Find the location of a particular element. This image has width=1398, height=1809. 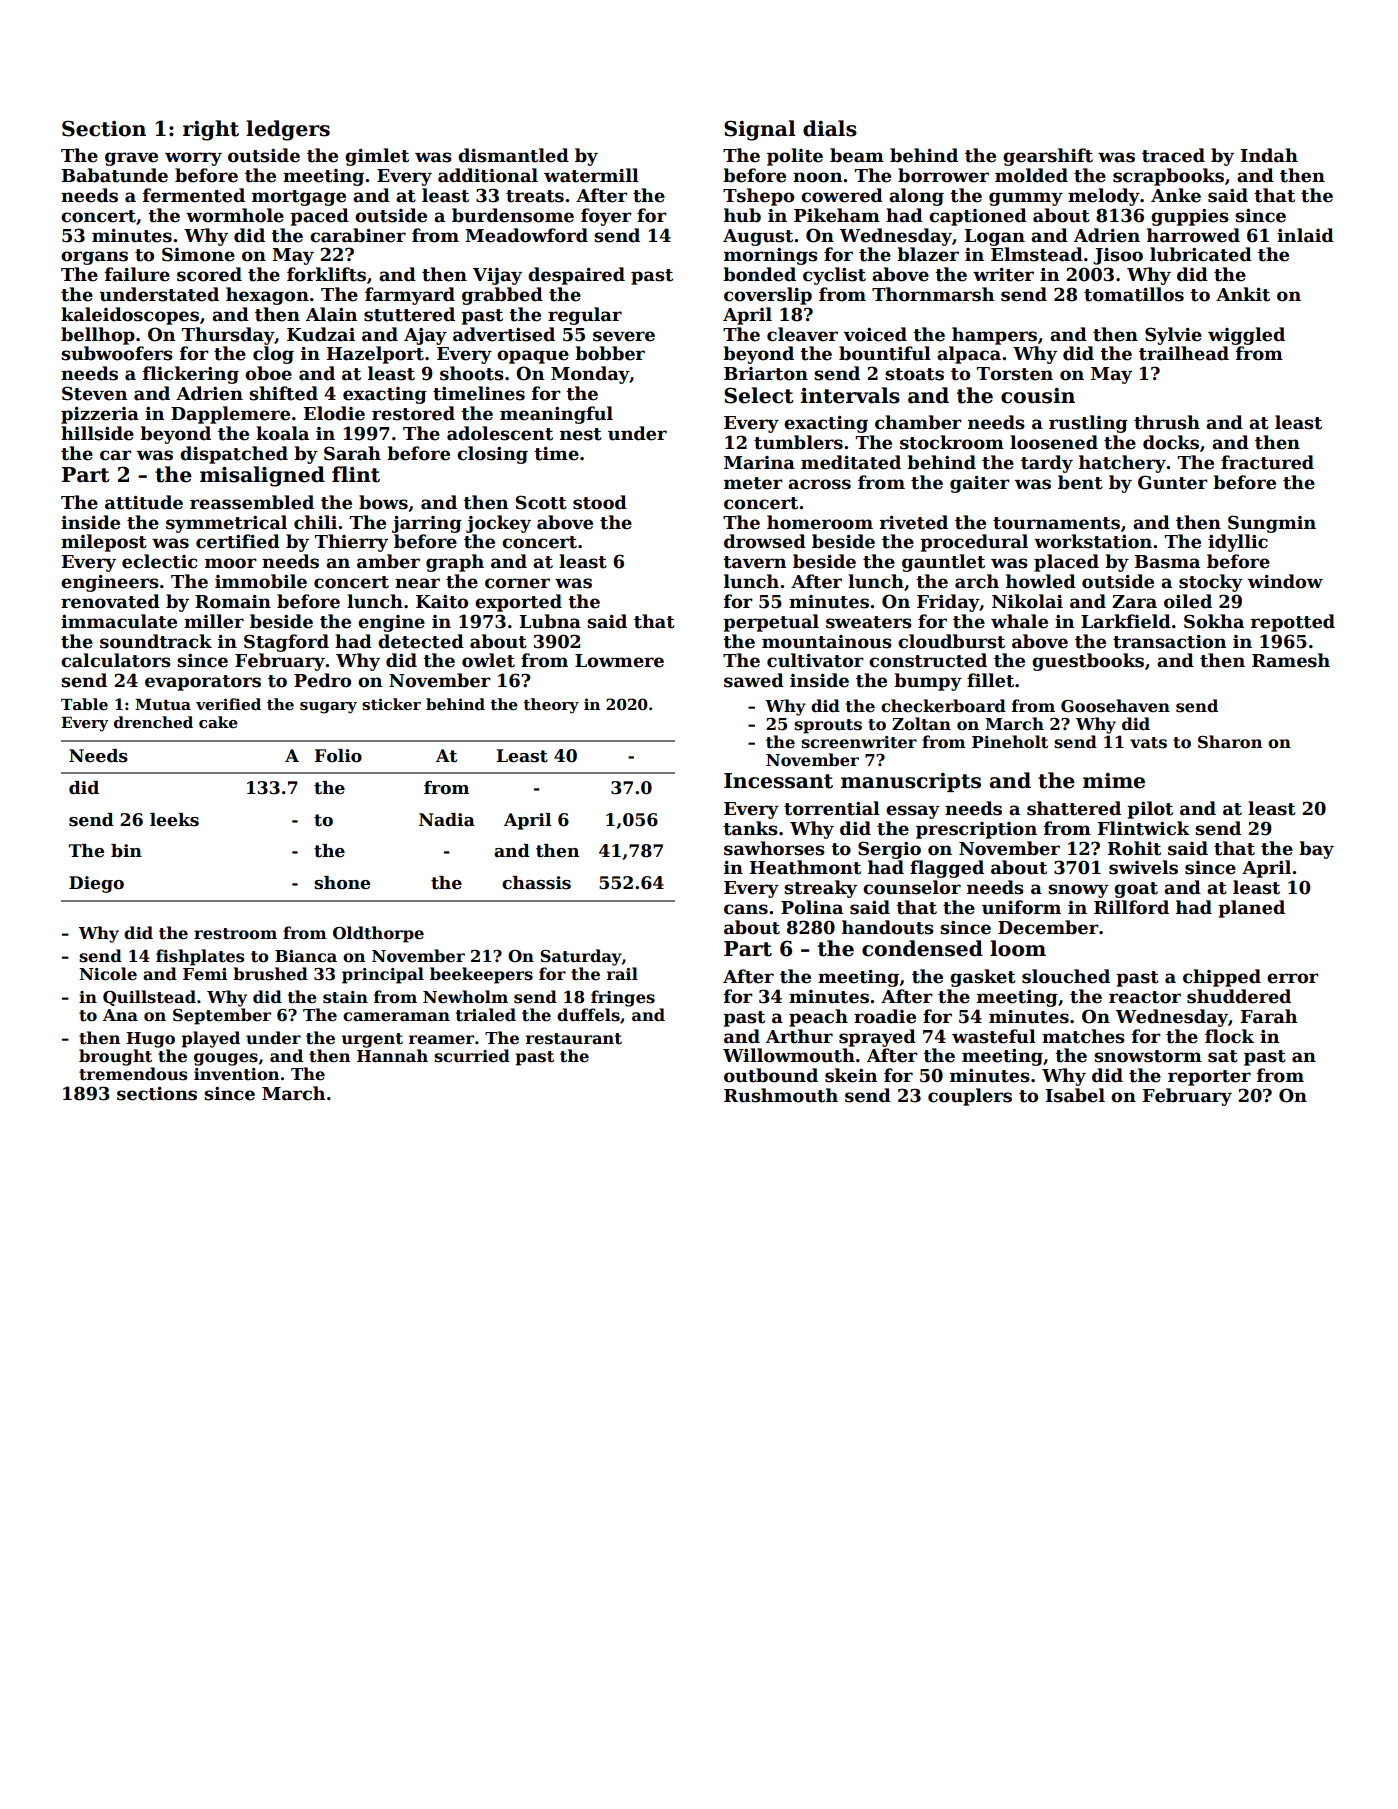

fermented is located at coordinates (194, 195).
